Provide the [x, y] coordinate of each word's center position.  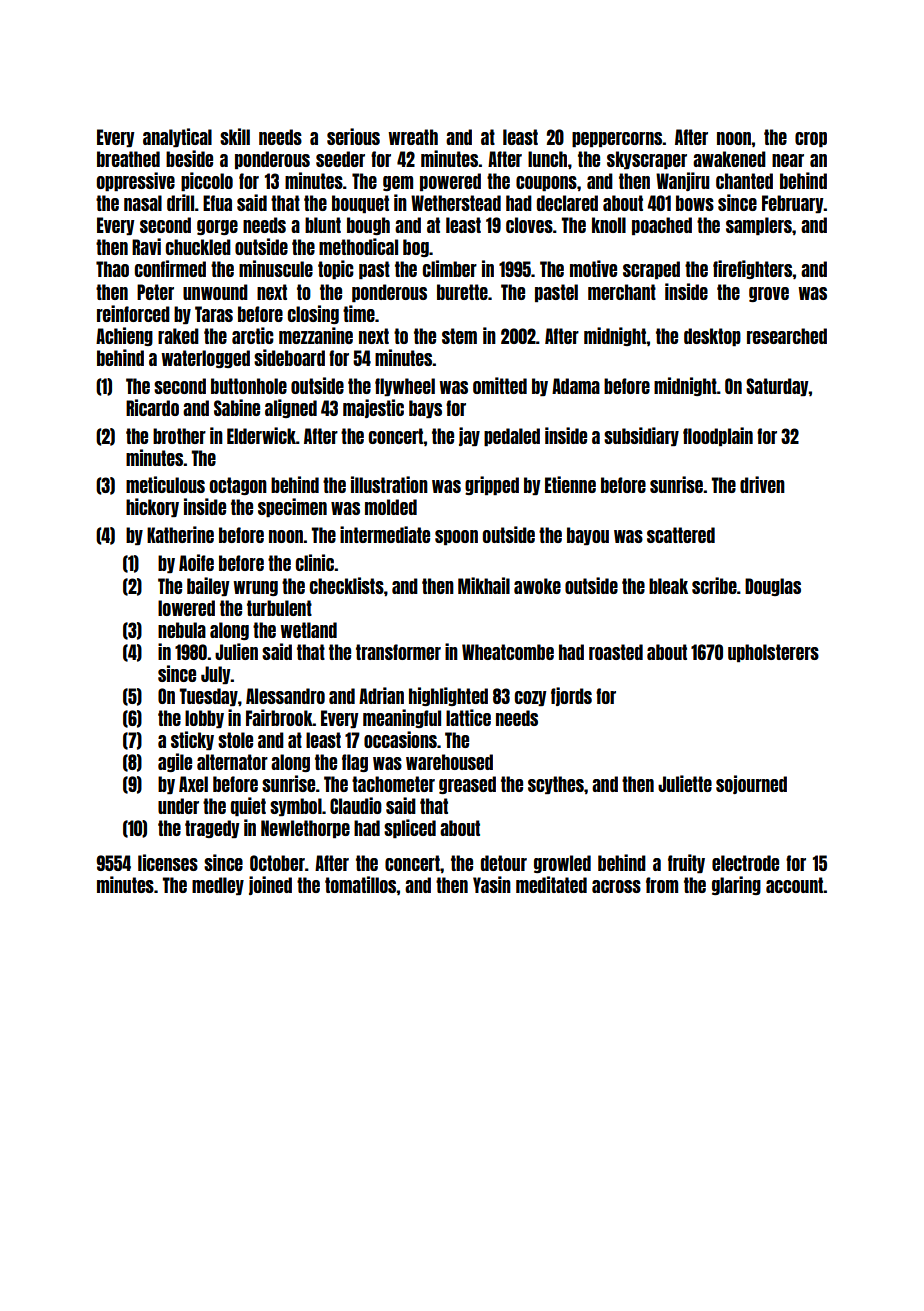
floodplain [718, 436]
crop [811, 139]
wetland [308, 630]
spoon [456, 537]
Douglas [773, 587]
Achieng [124, 336]
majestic [373, 408]
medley [218, 886]
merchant [622, 292]
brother [179, 436]
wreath [413, 137]
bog [416, 248]
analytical [177, 137]
